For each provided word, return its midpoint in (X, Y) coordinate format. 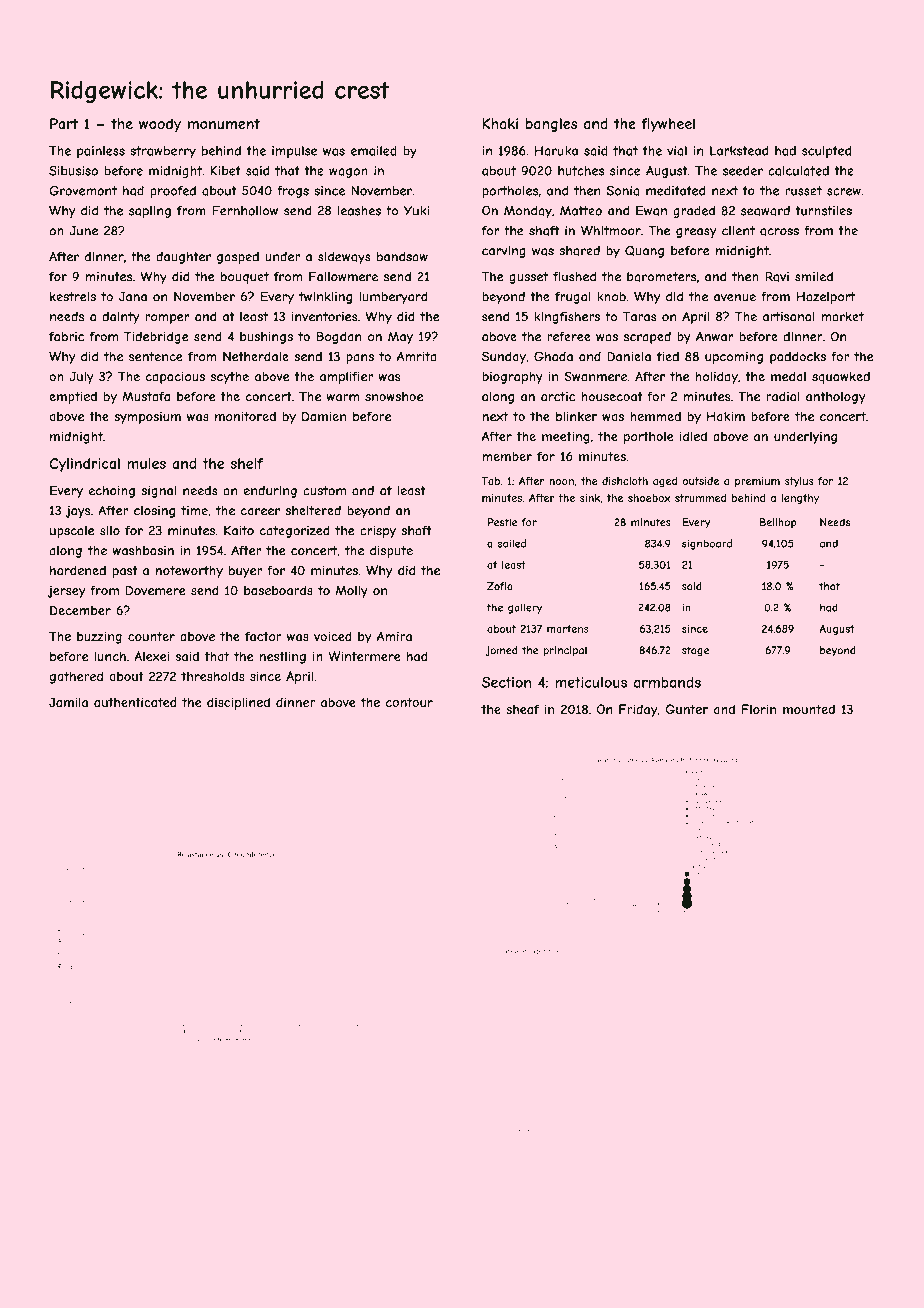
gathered (76, 677)
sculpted (826, 152)
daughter (183, 258)
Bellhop (778, 523)
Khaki (500, 123)
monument (224, 124)
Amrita (416, 356)
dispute (391, 551)
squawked (841, 378)
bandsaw (402, 257)
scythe (230, 378)
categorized (295, 531)
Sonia (623, 190)
